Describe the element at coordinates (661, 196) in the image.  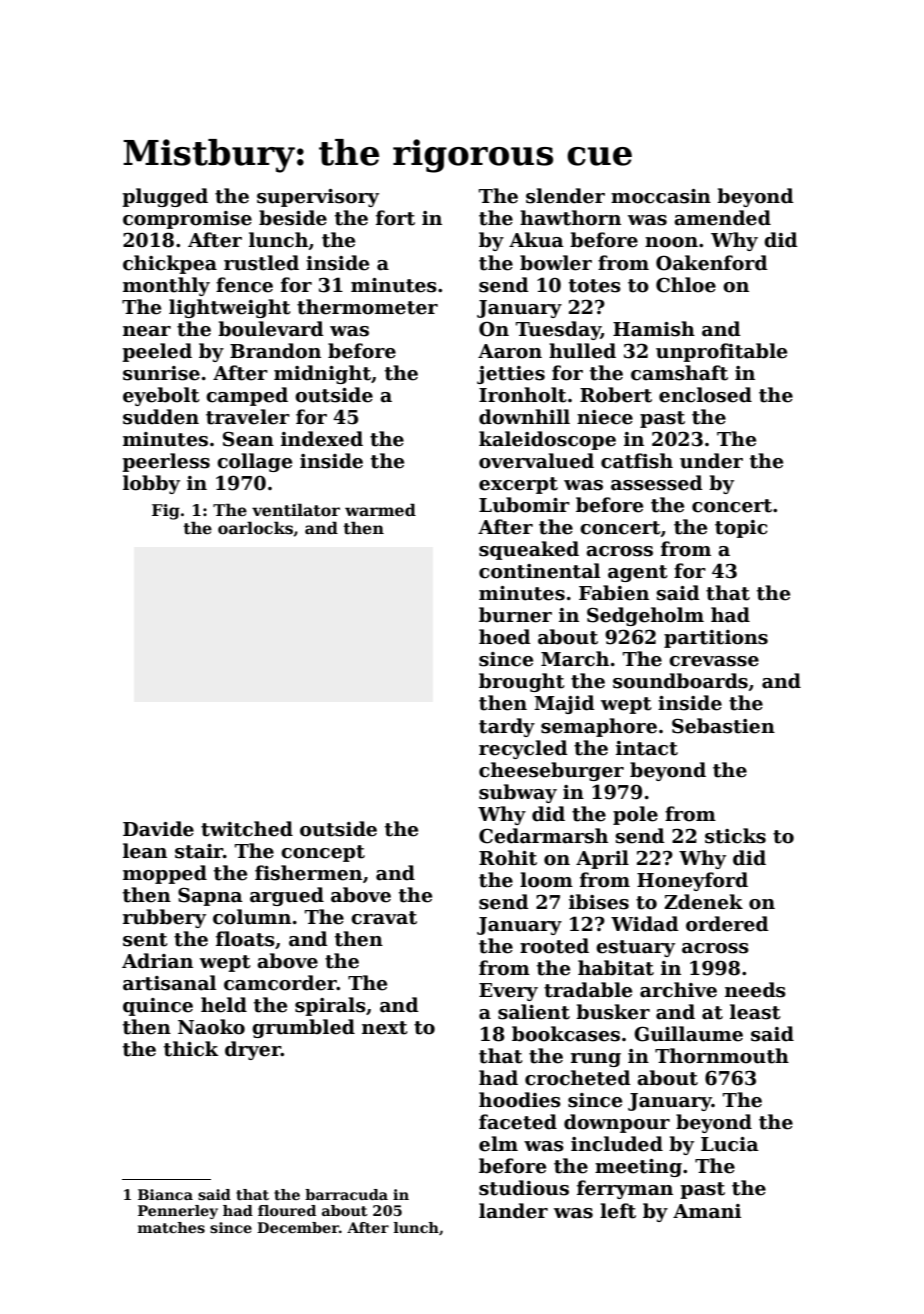
I see `moccasin` at that location.
